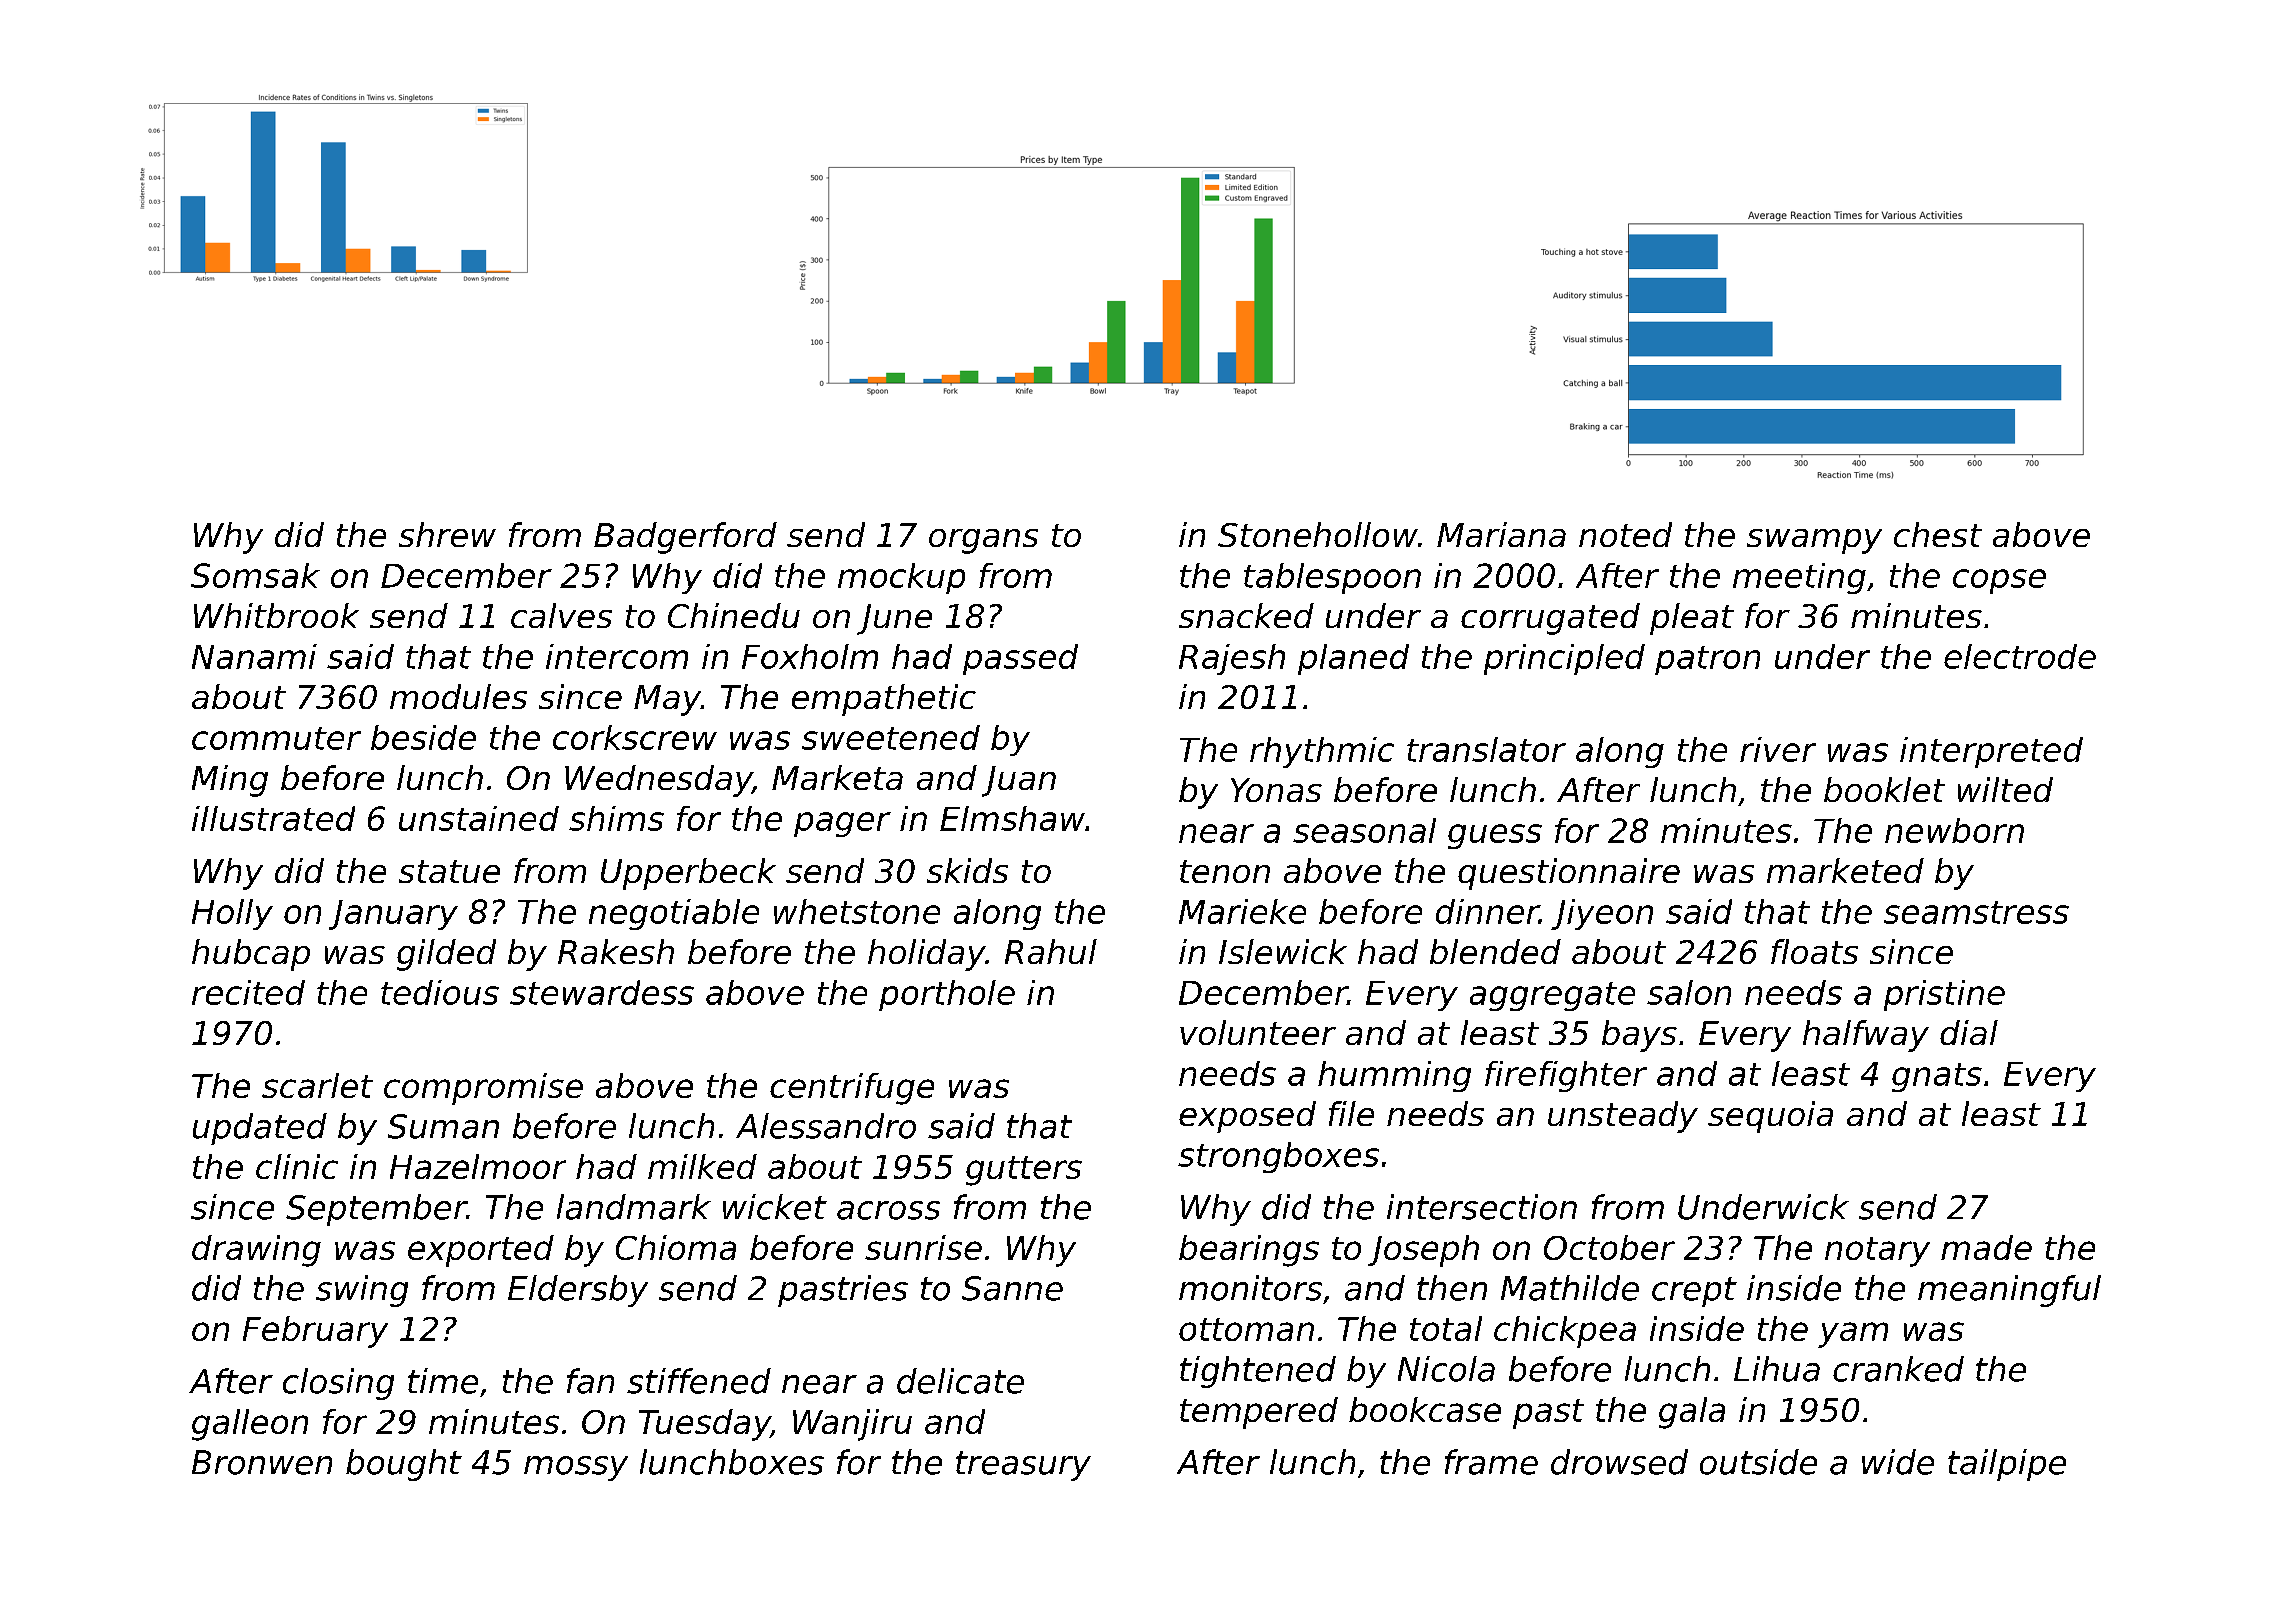 This page has width=2292, height=1620. Describe the element at coordinates (674, 914) in the page. I see `negotiable` at that location.
